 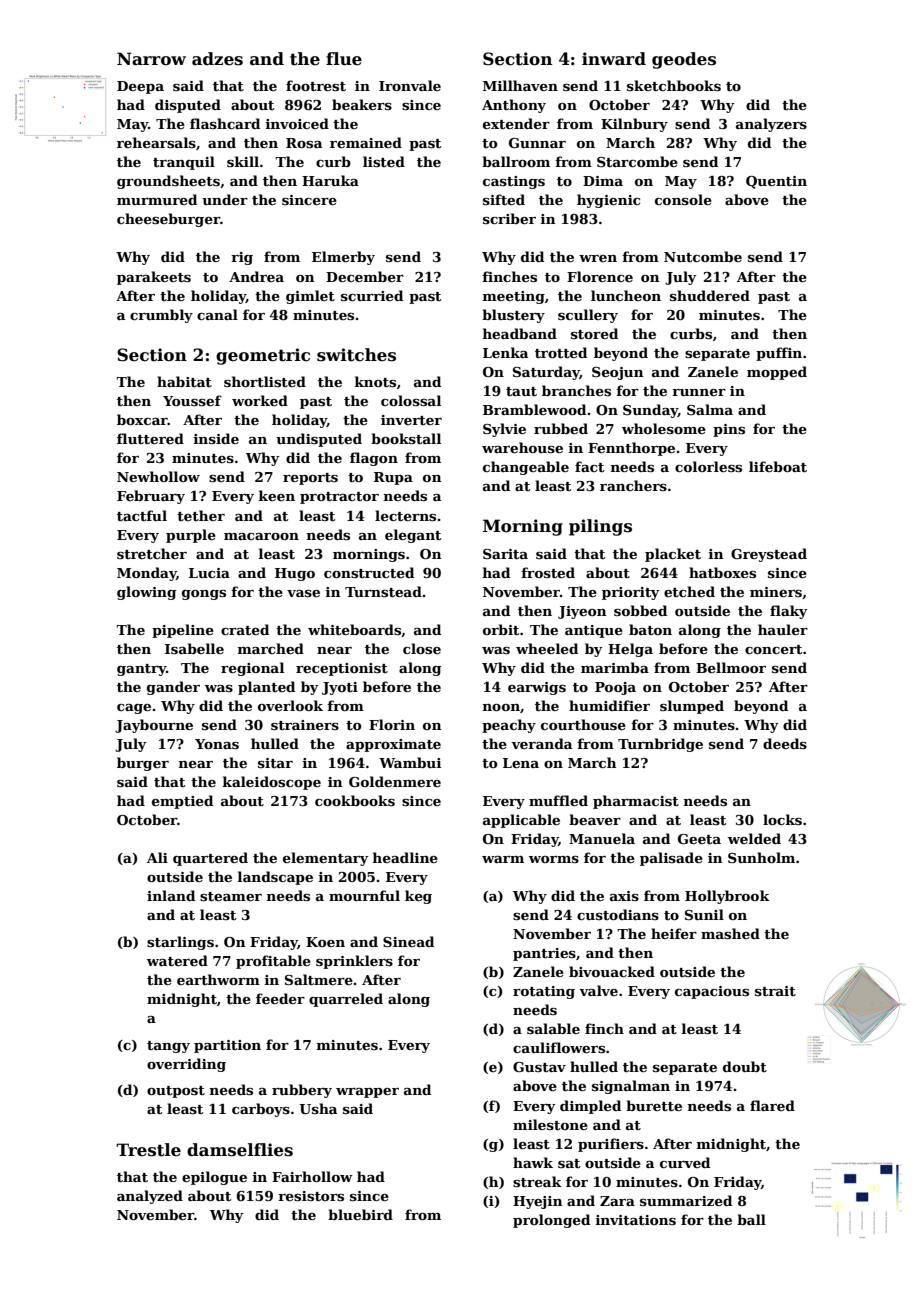 What do you see at coordinates (369, 572) in the document?
I see `constructed` at bounding box center [369, 572].
